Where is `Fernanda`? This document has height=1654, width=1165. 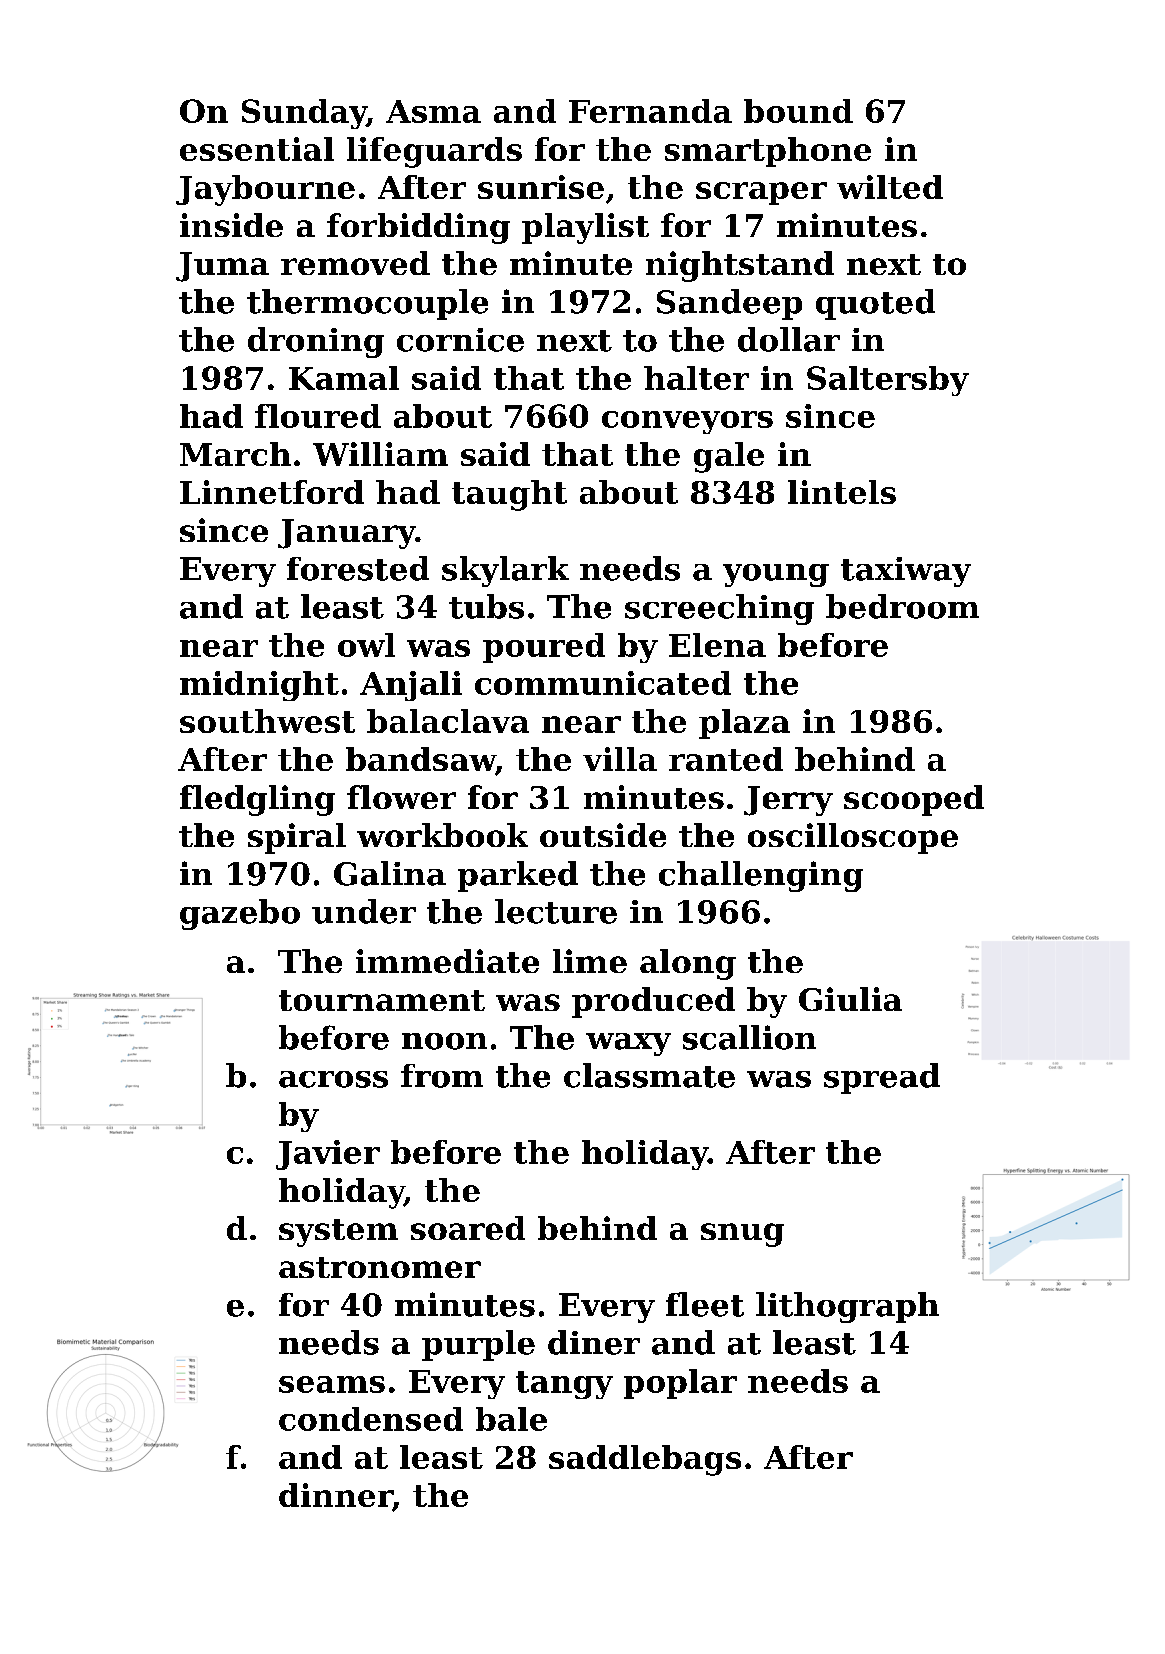 Fernanda is located at coordinates (650, 111).
